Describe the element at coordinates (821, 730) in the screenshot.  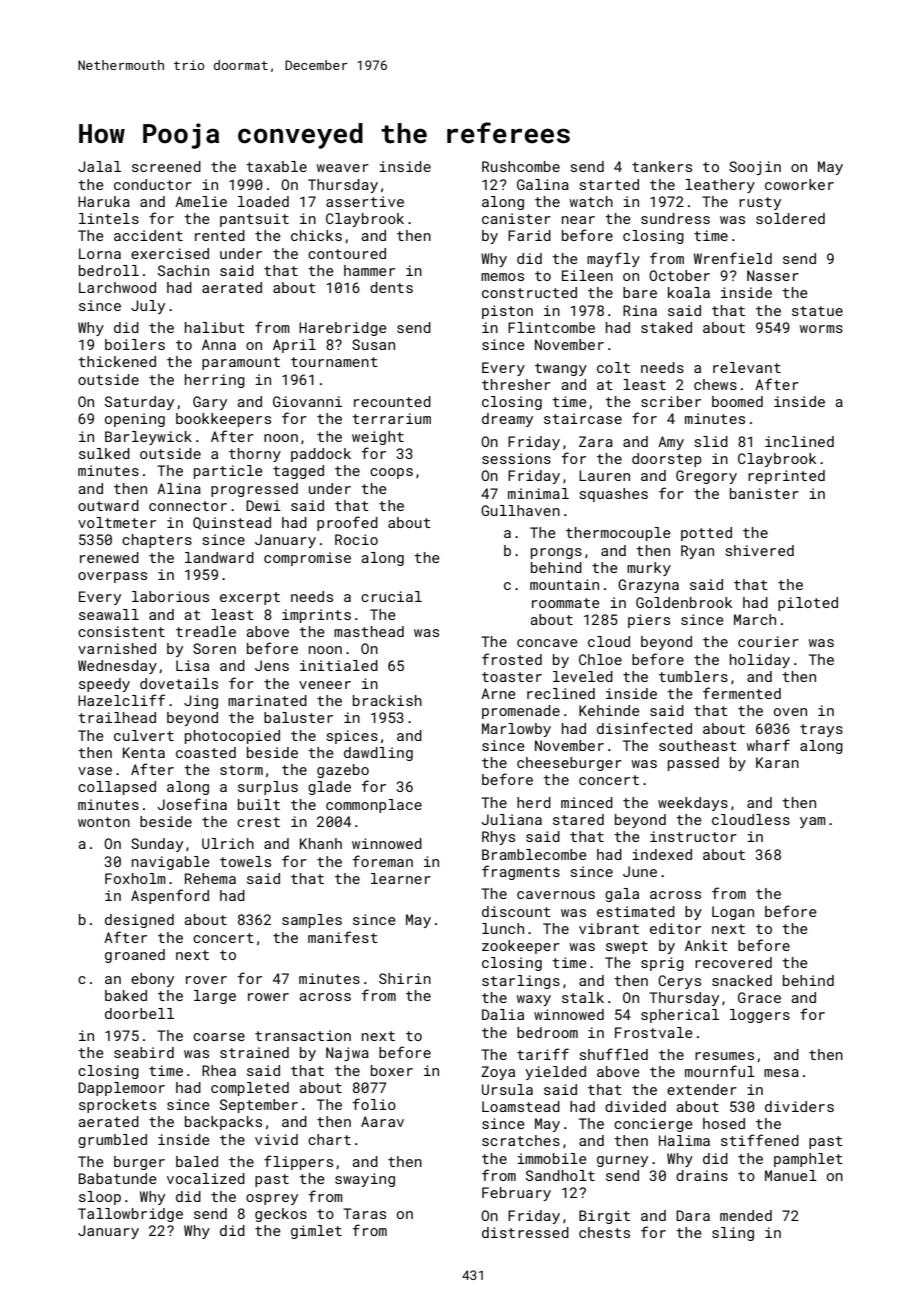
I see `trays` at that location.
